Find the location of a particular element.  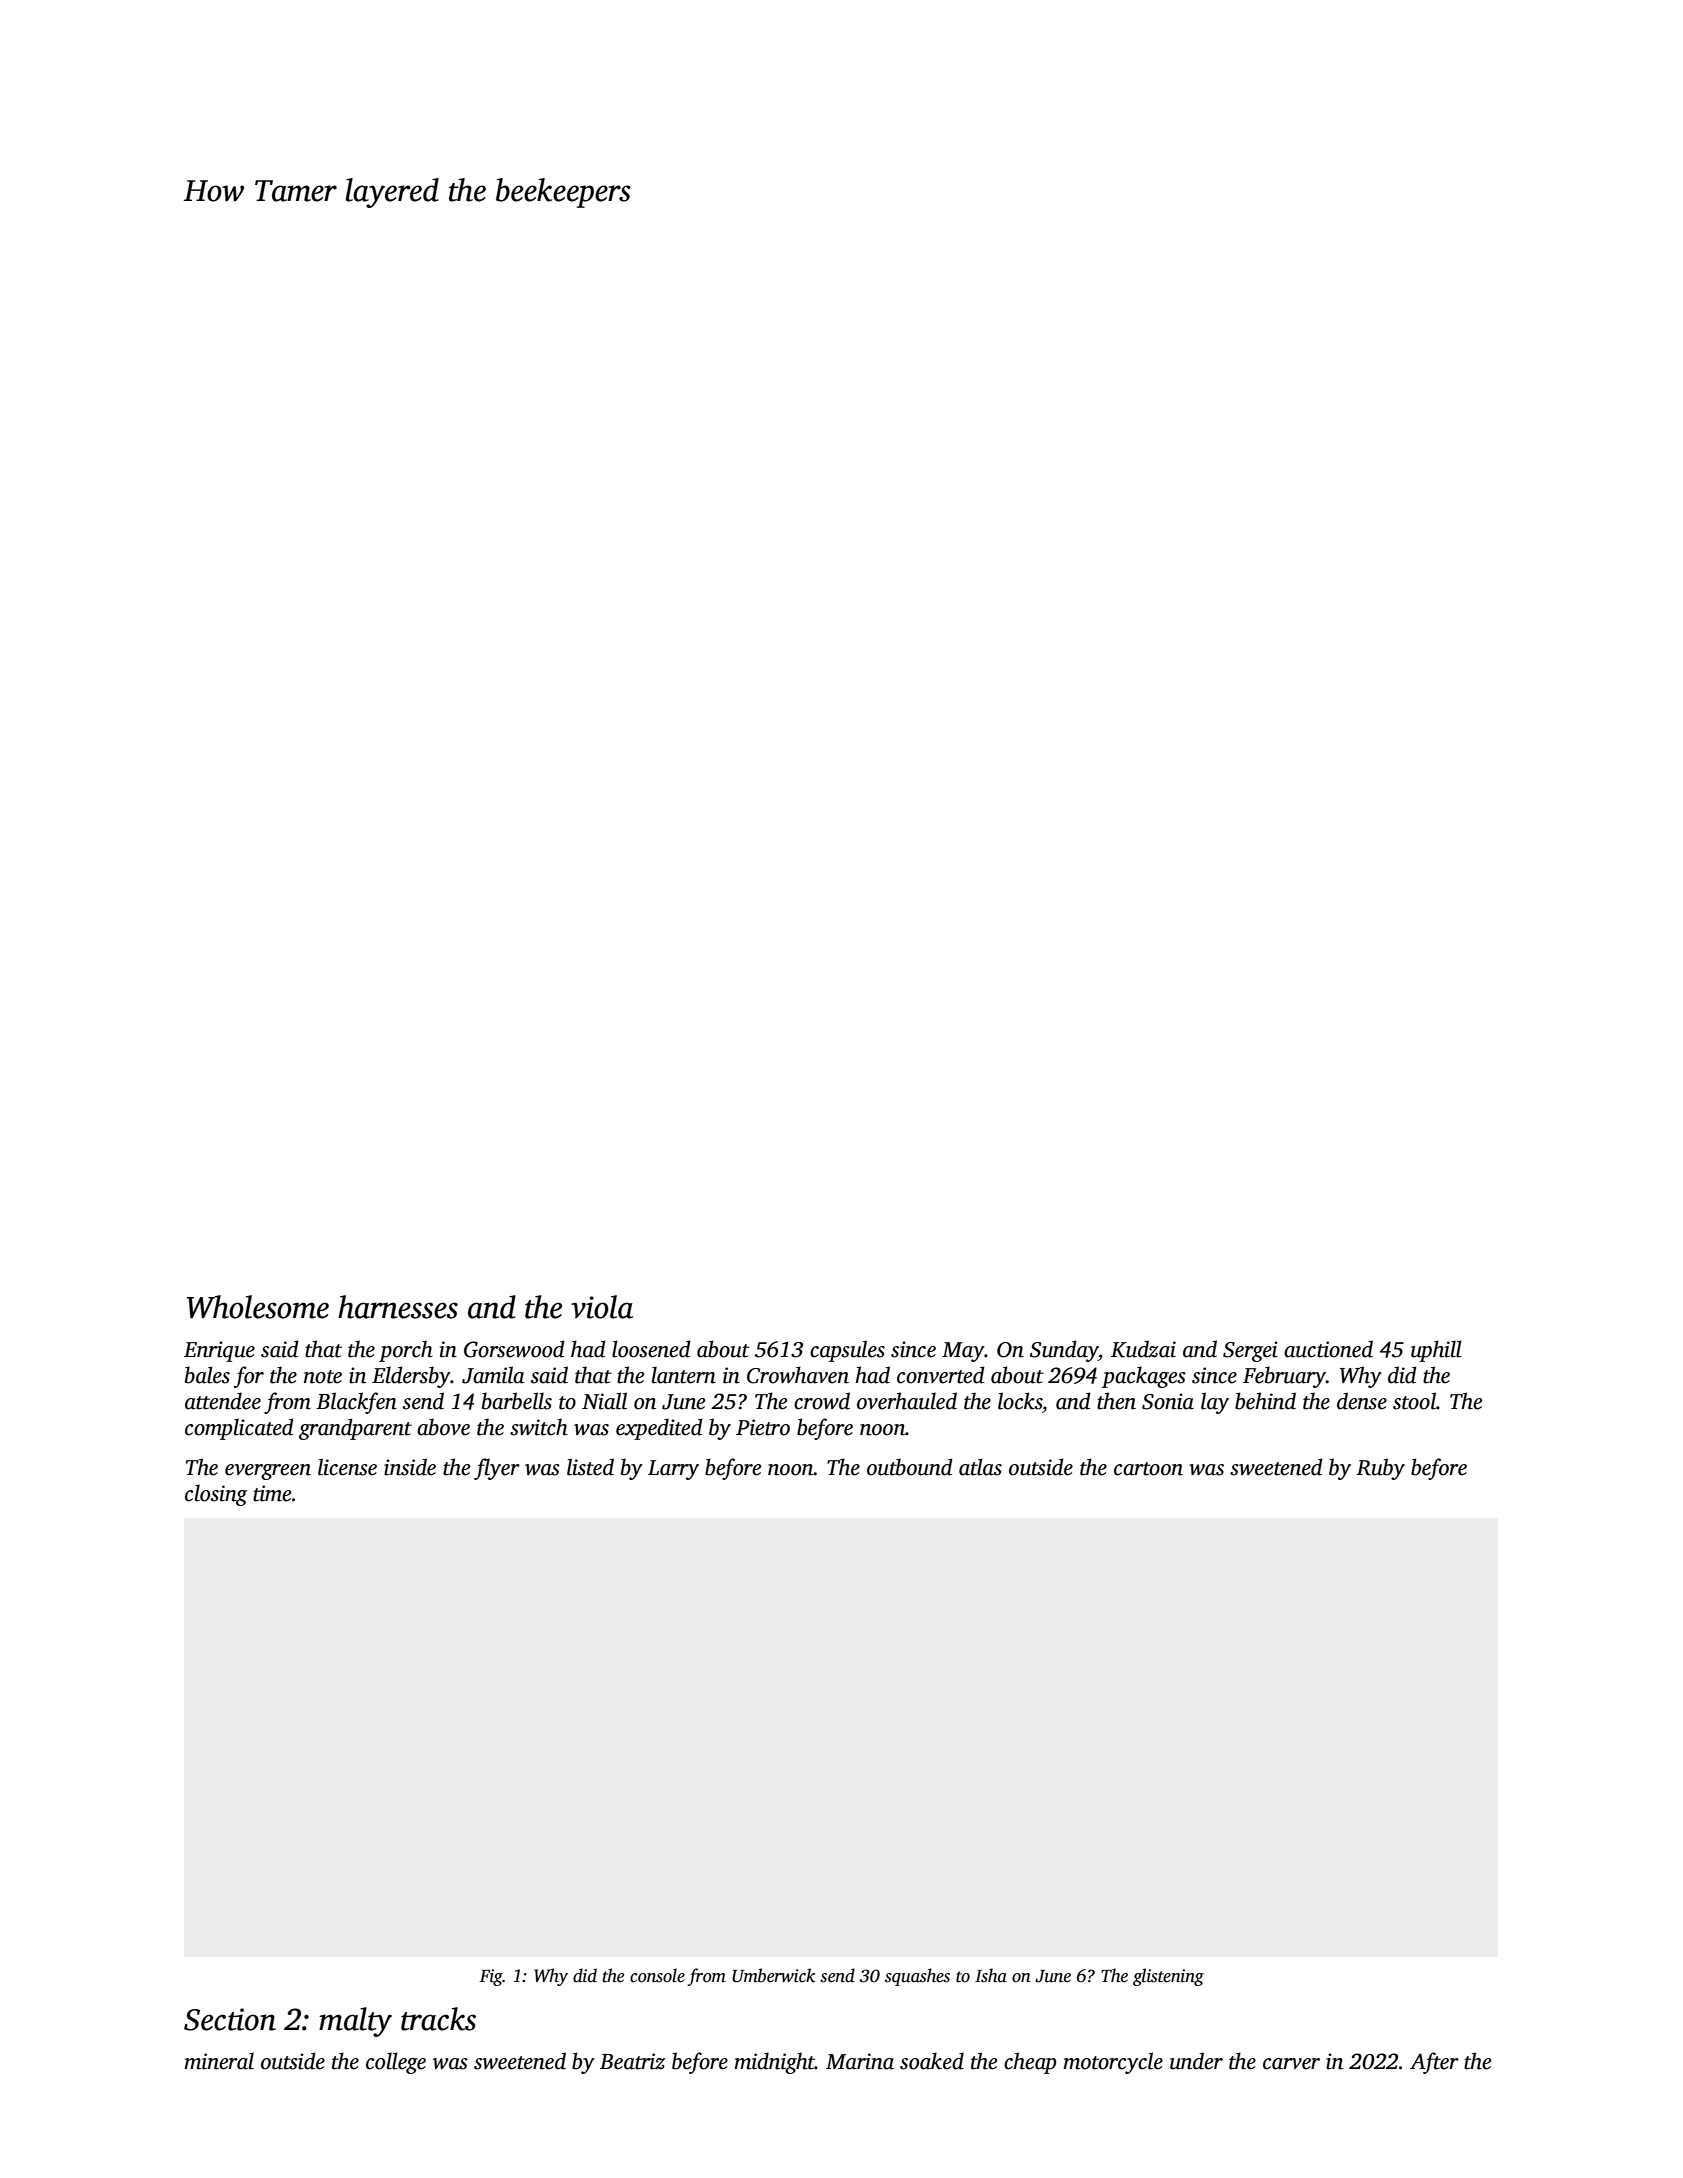

flyer is located at coordinates (497, 1469).
